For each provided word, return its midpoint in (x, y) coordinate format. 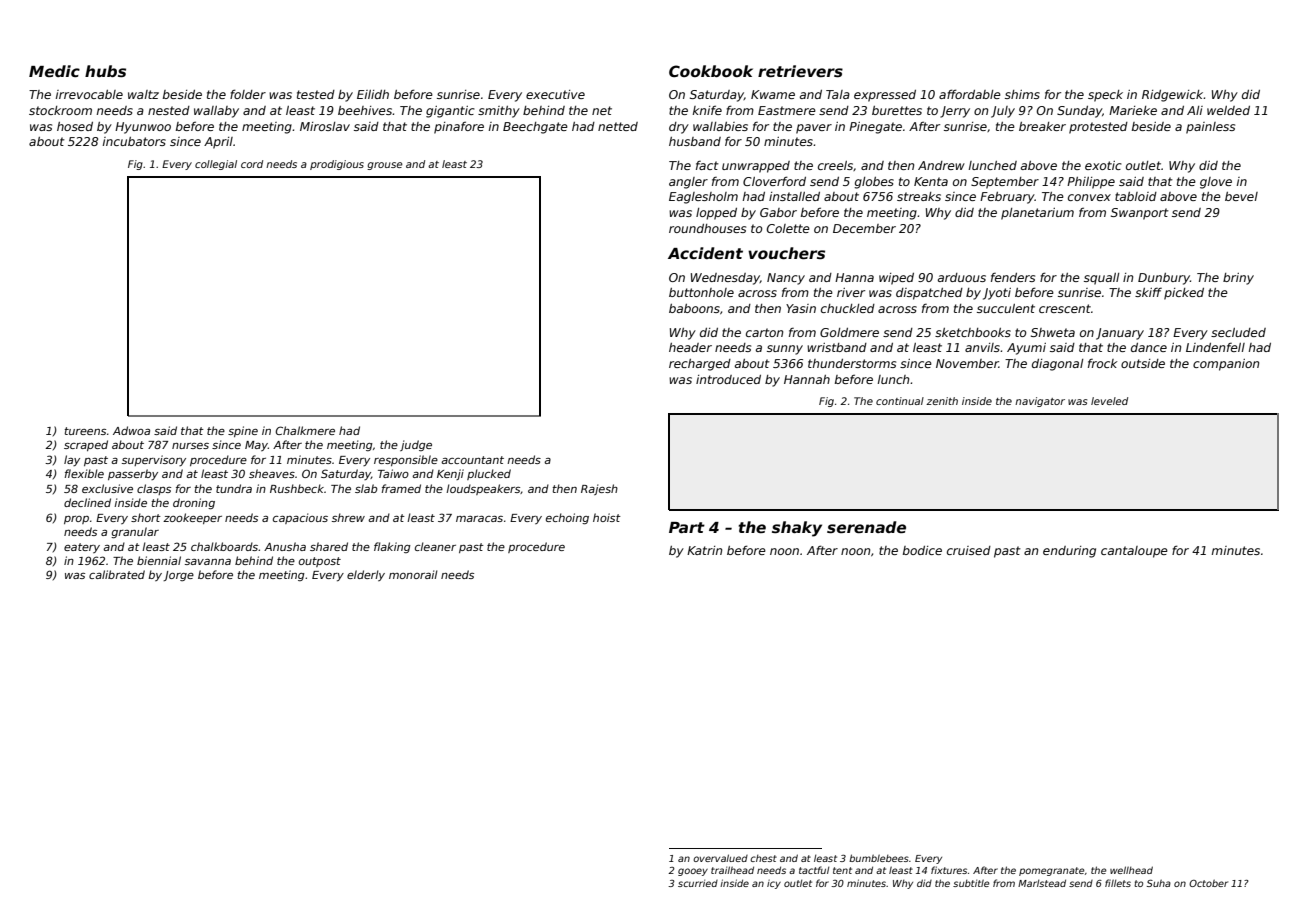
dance (1149, 347)
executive (555, 94)
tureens (85, 431)
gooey (693, 872)
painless (1210, 128)
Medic (54, 71)
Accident (705, 253)
